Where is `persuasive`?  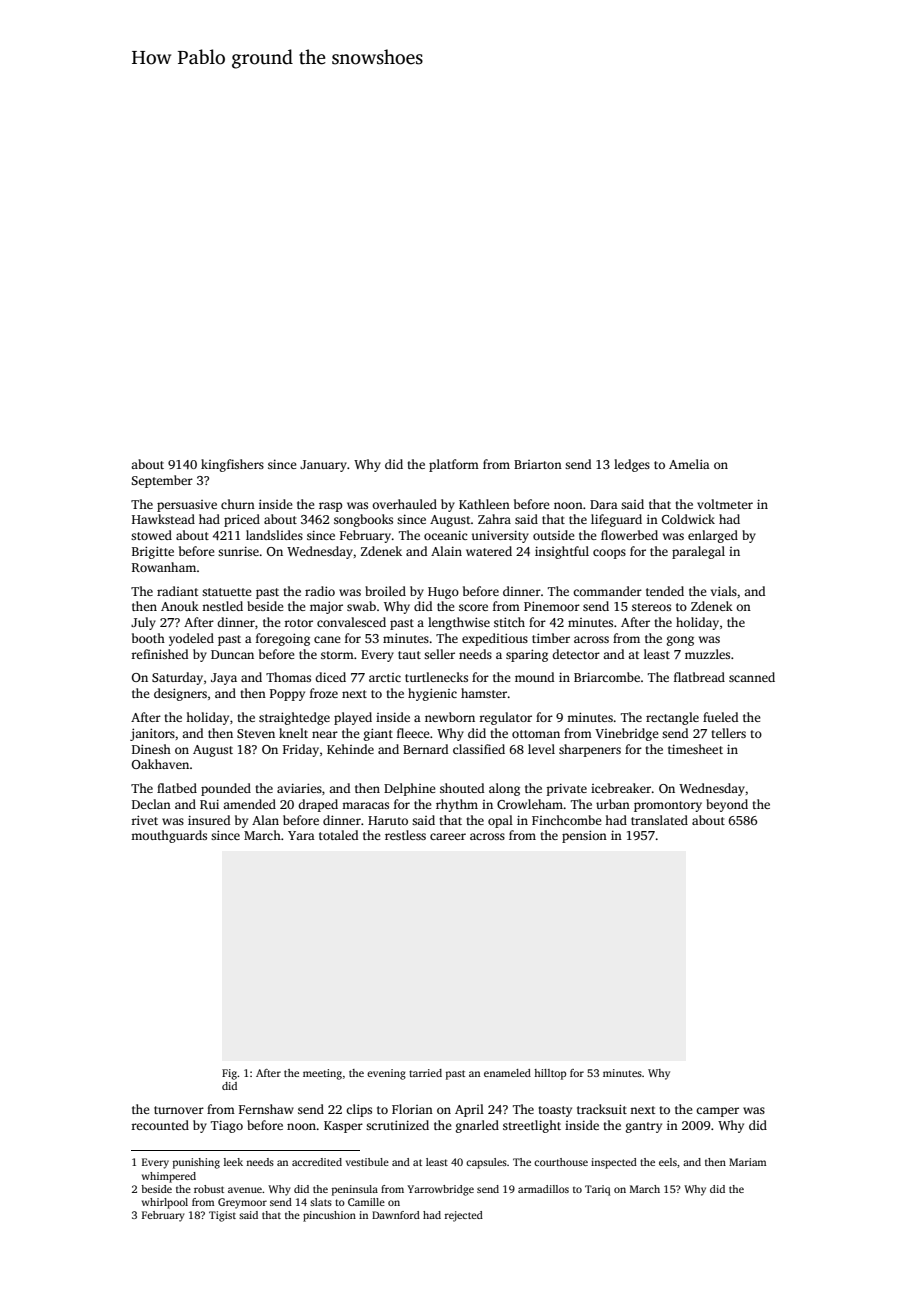 persuasive is located at coordinates (187, 506).
